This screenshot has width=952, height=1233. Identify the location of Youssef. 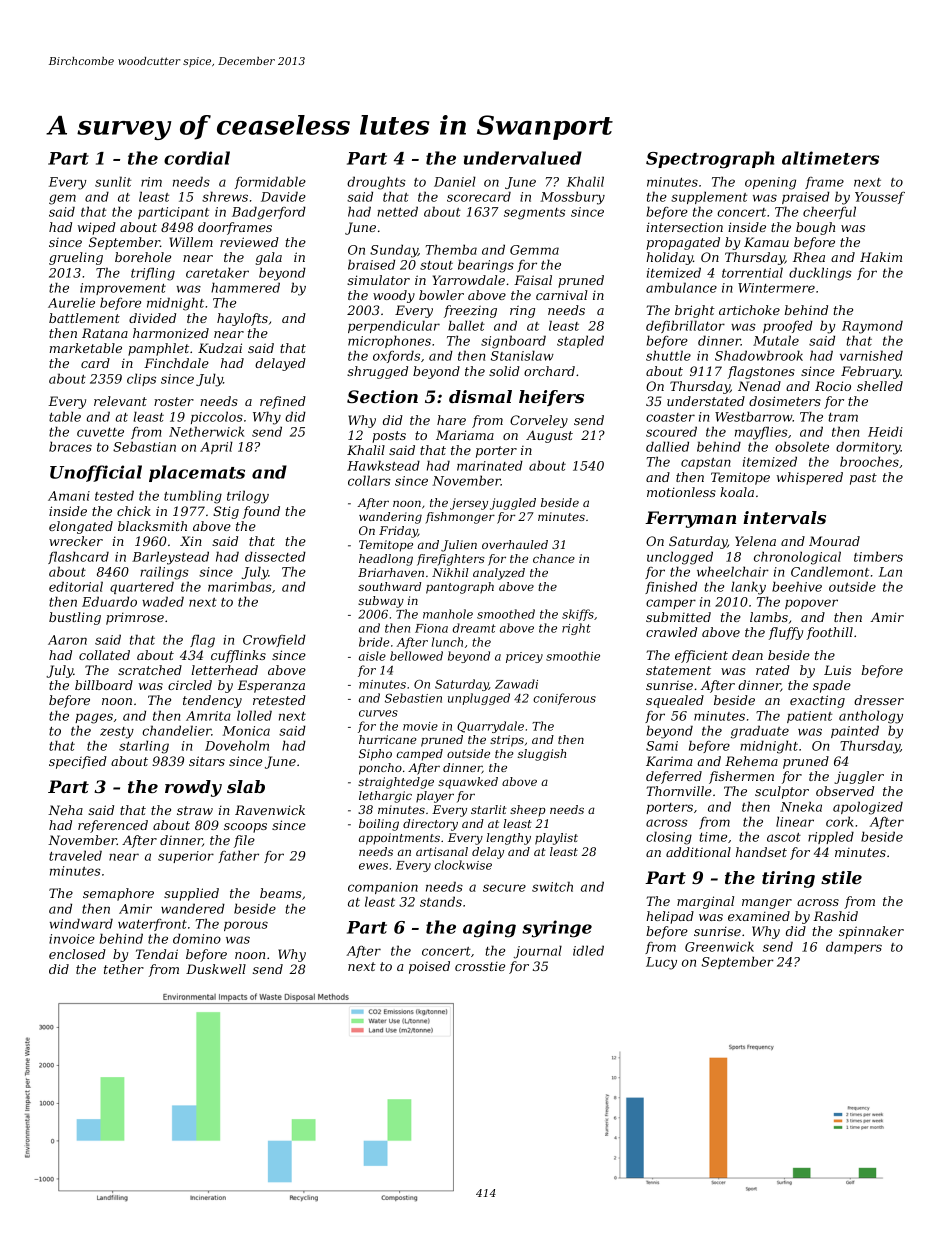
(880, 198).
